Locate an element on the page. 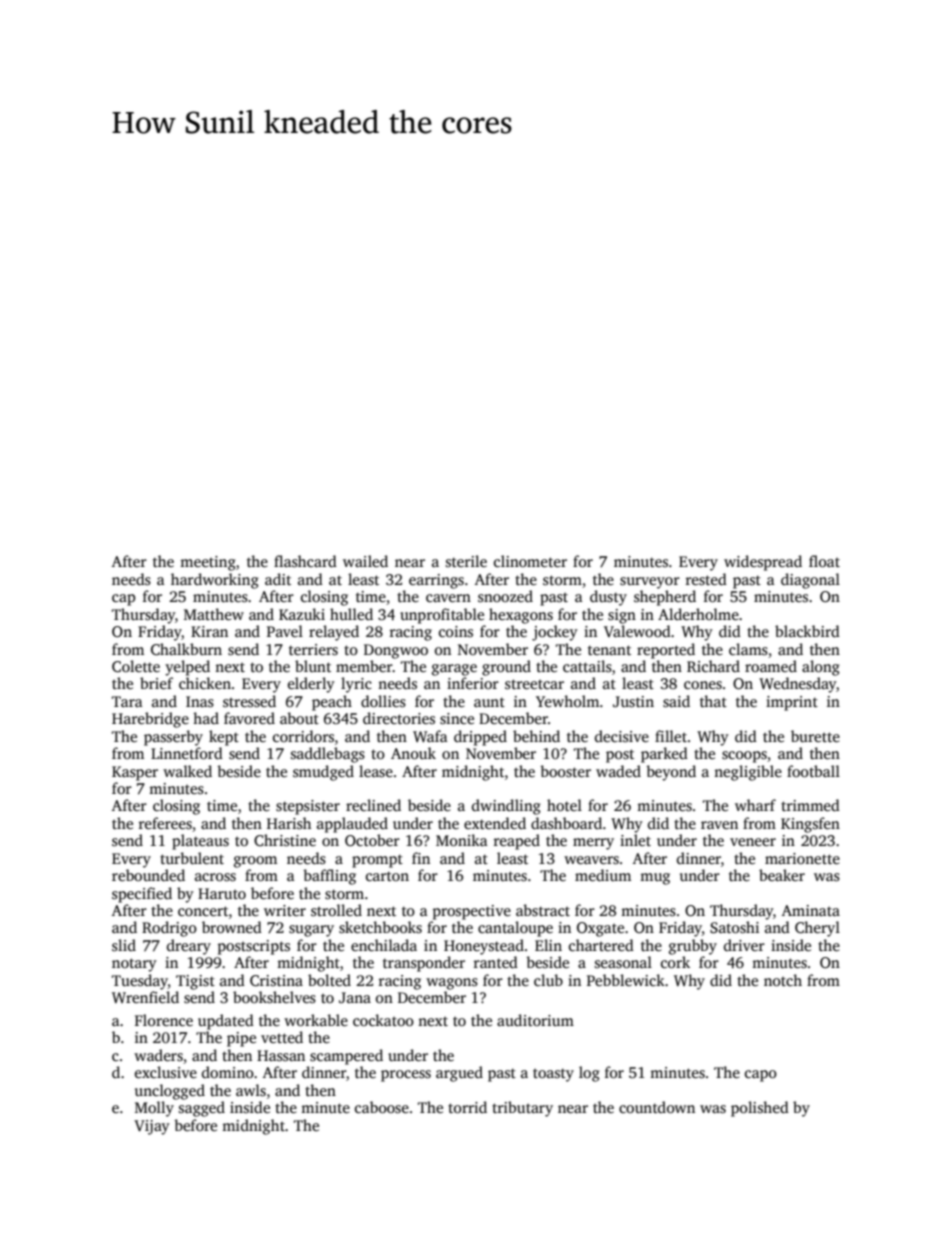 The width and height of the document is (952, 1233). meeting is located at coordinates (208, 563).
